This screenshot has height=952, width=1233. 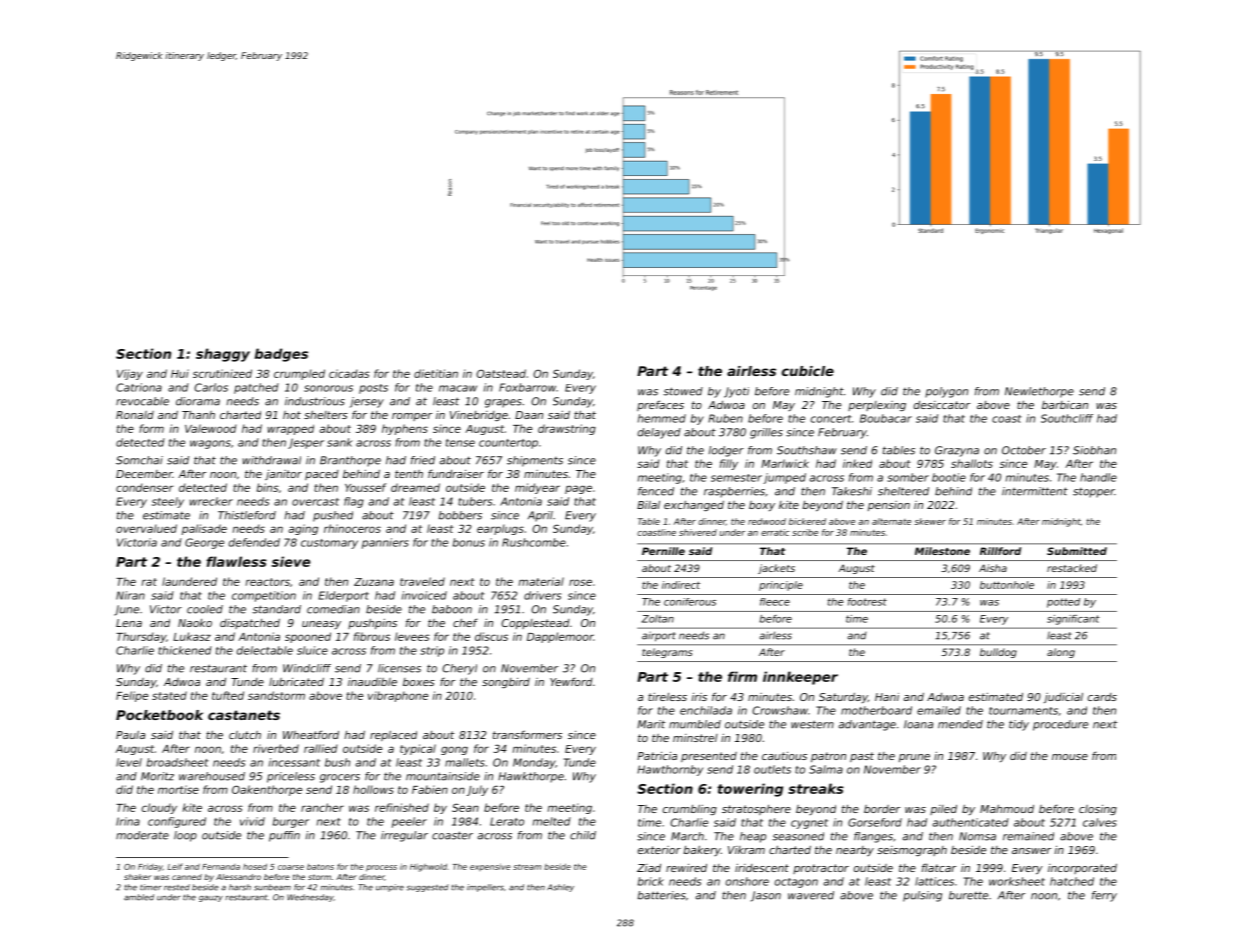 What do you see at coordinates (402, 807) in the screenshot?
I see `refinished` at bounding box center [402, 807].
